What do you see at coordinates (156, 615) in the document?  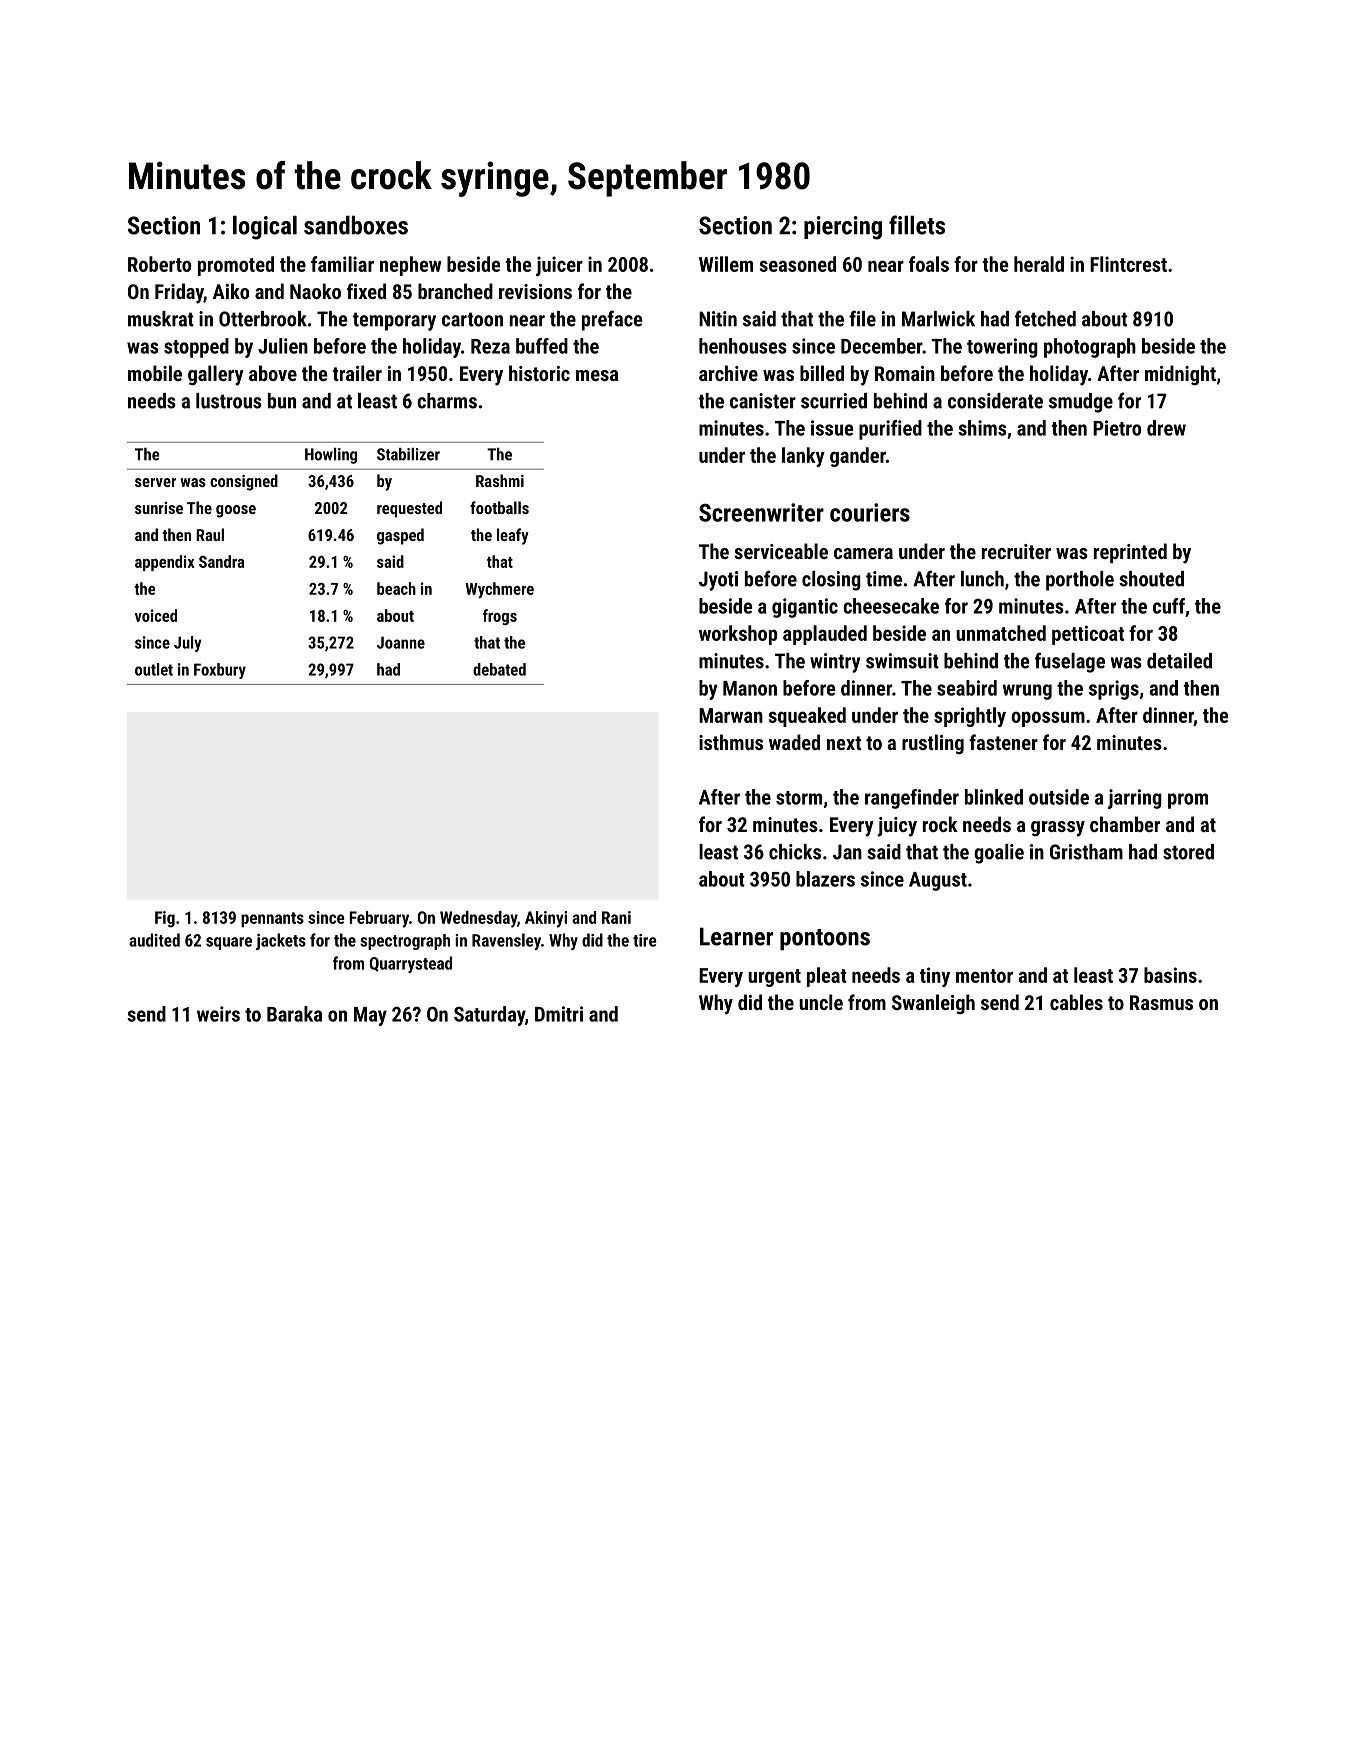 I see `voiced` at bounding box center [156, 615].
